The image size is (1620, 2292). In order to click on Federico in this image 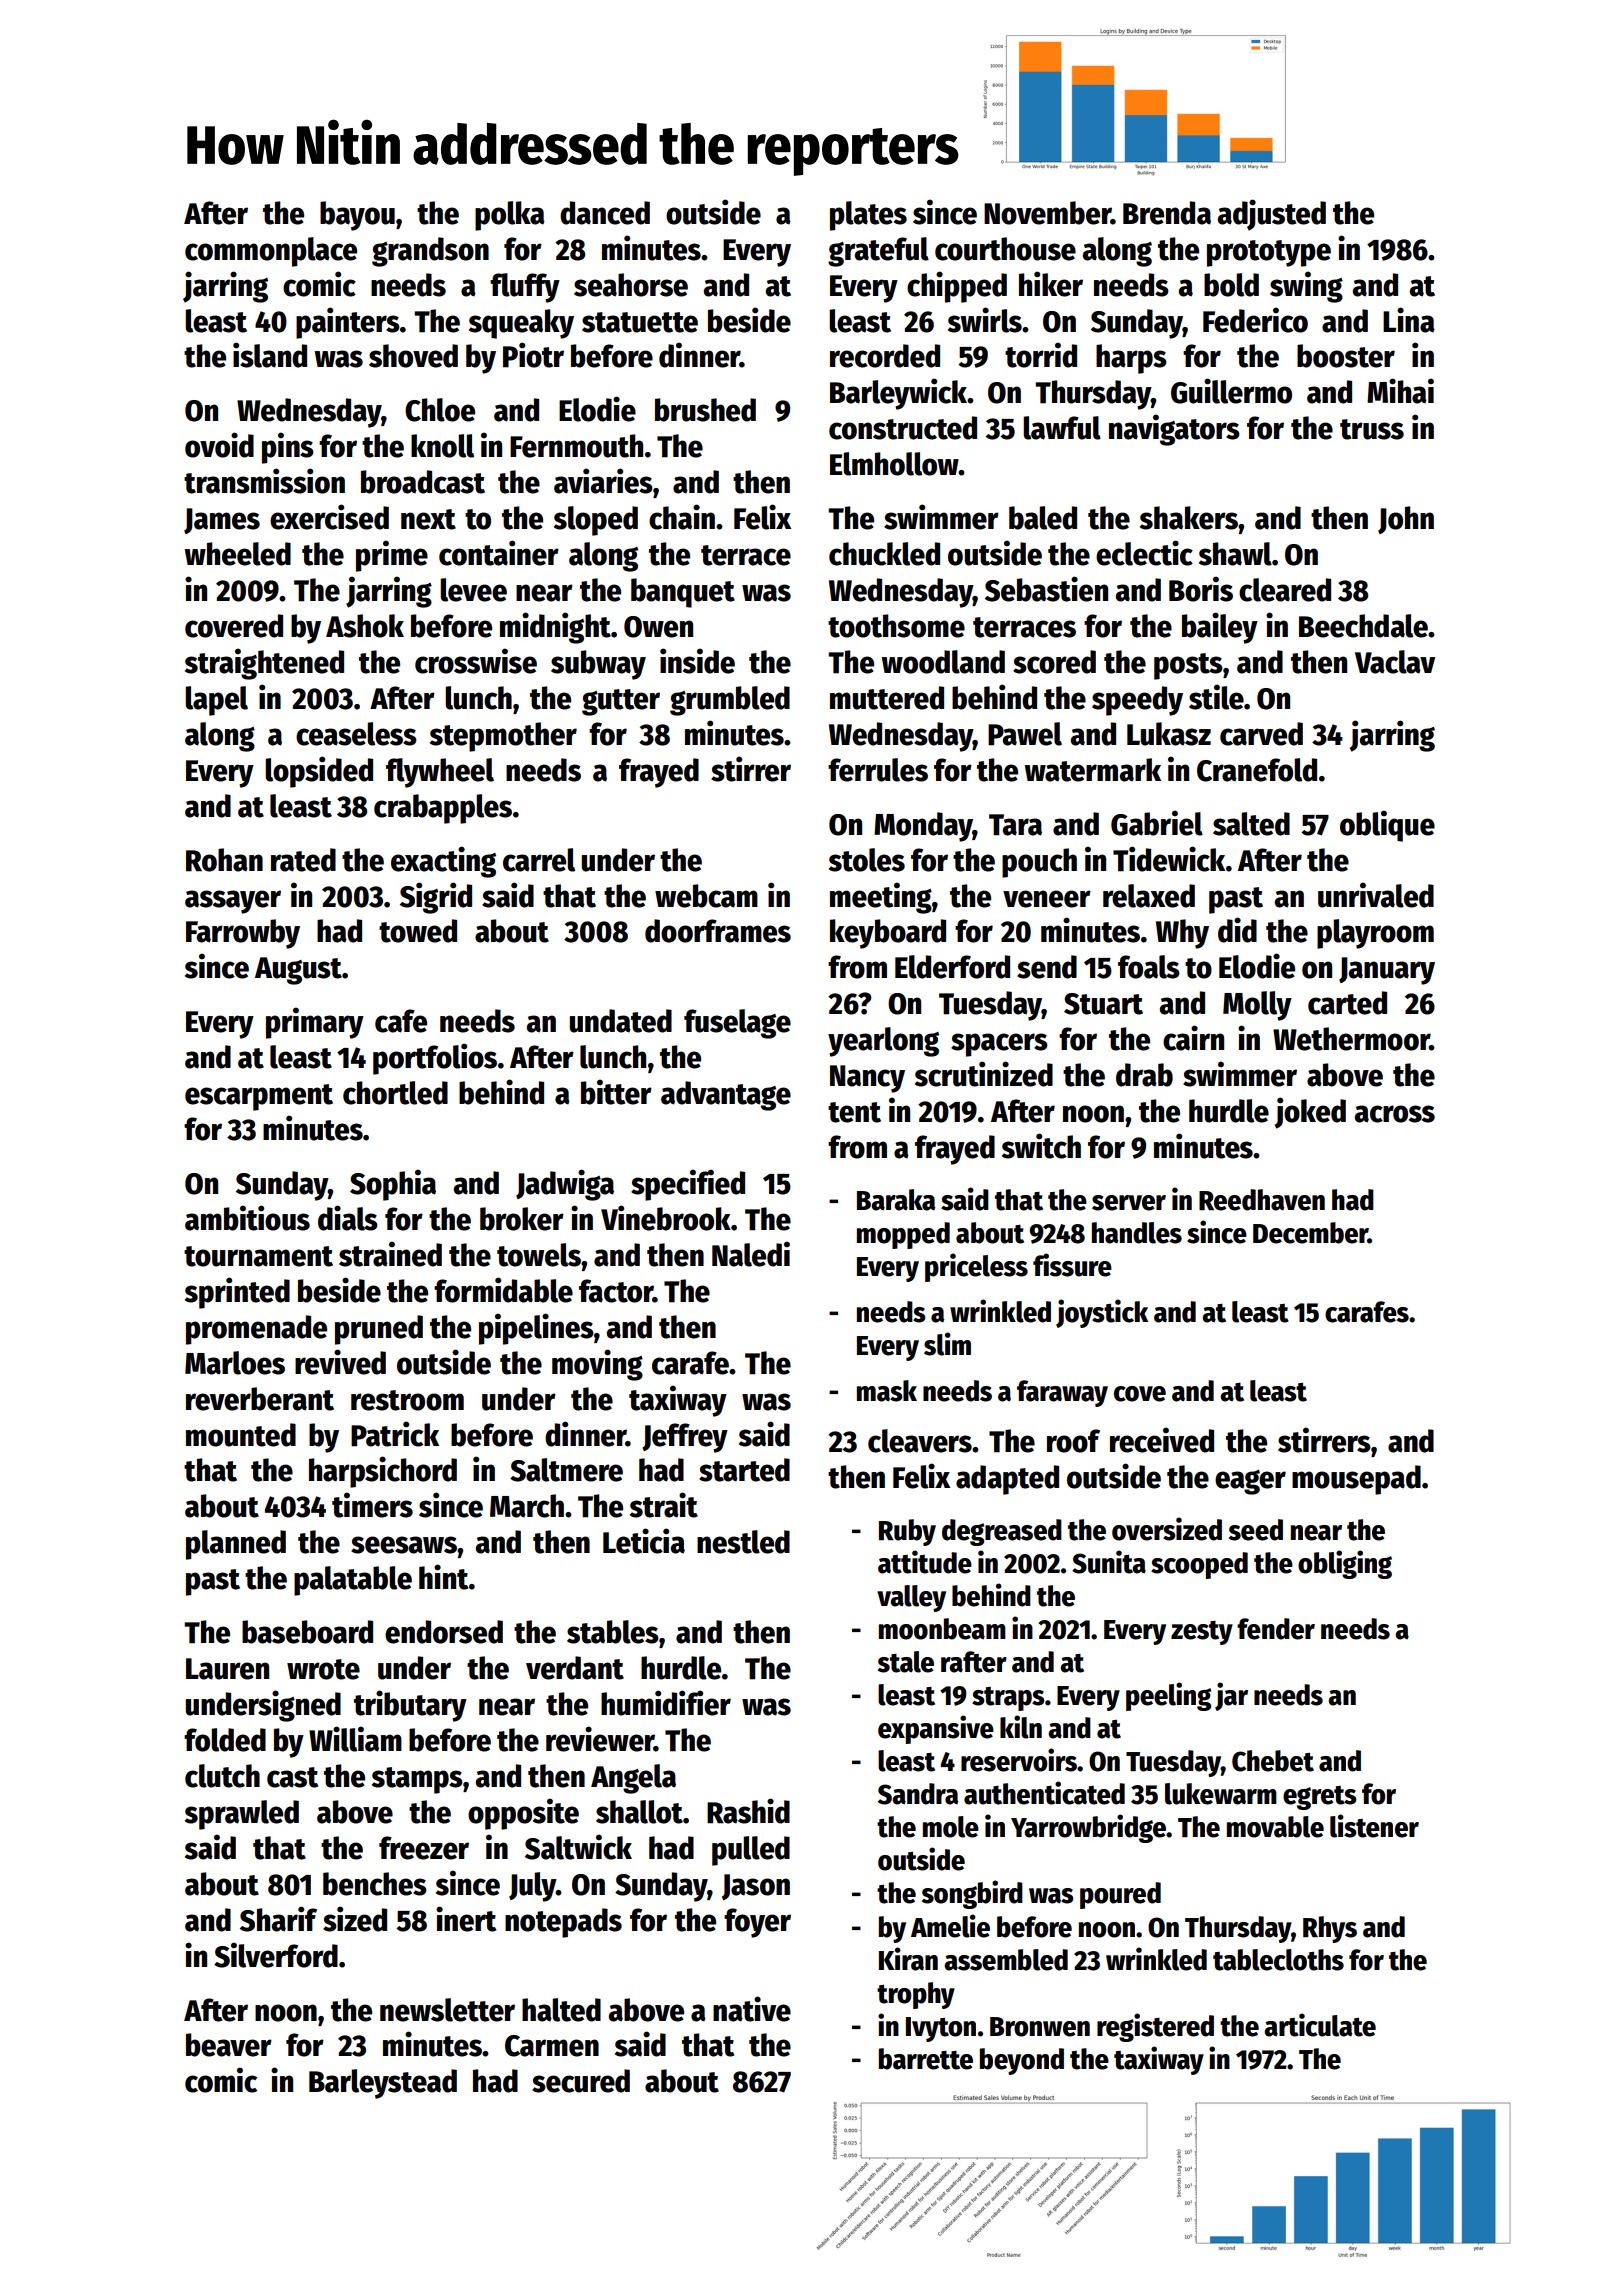, I will do `click(1255, 320)`.
